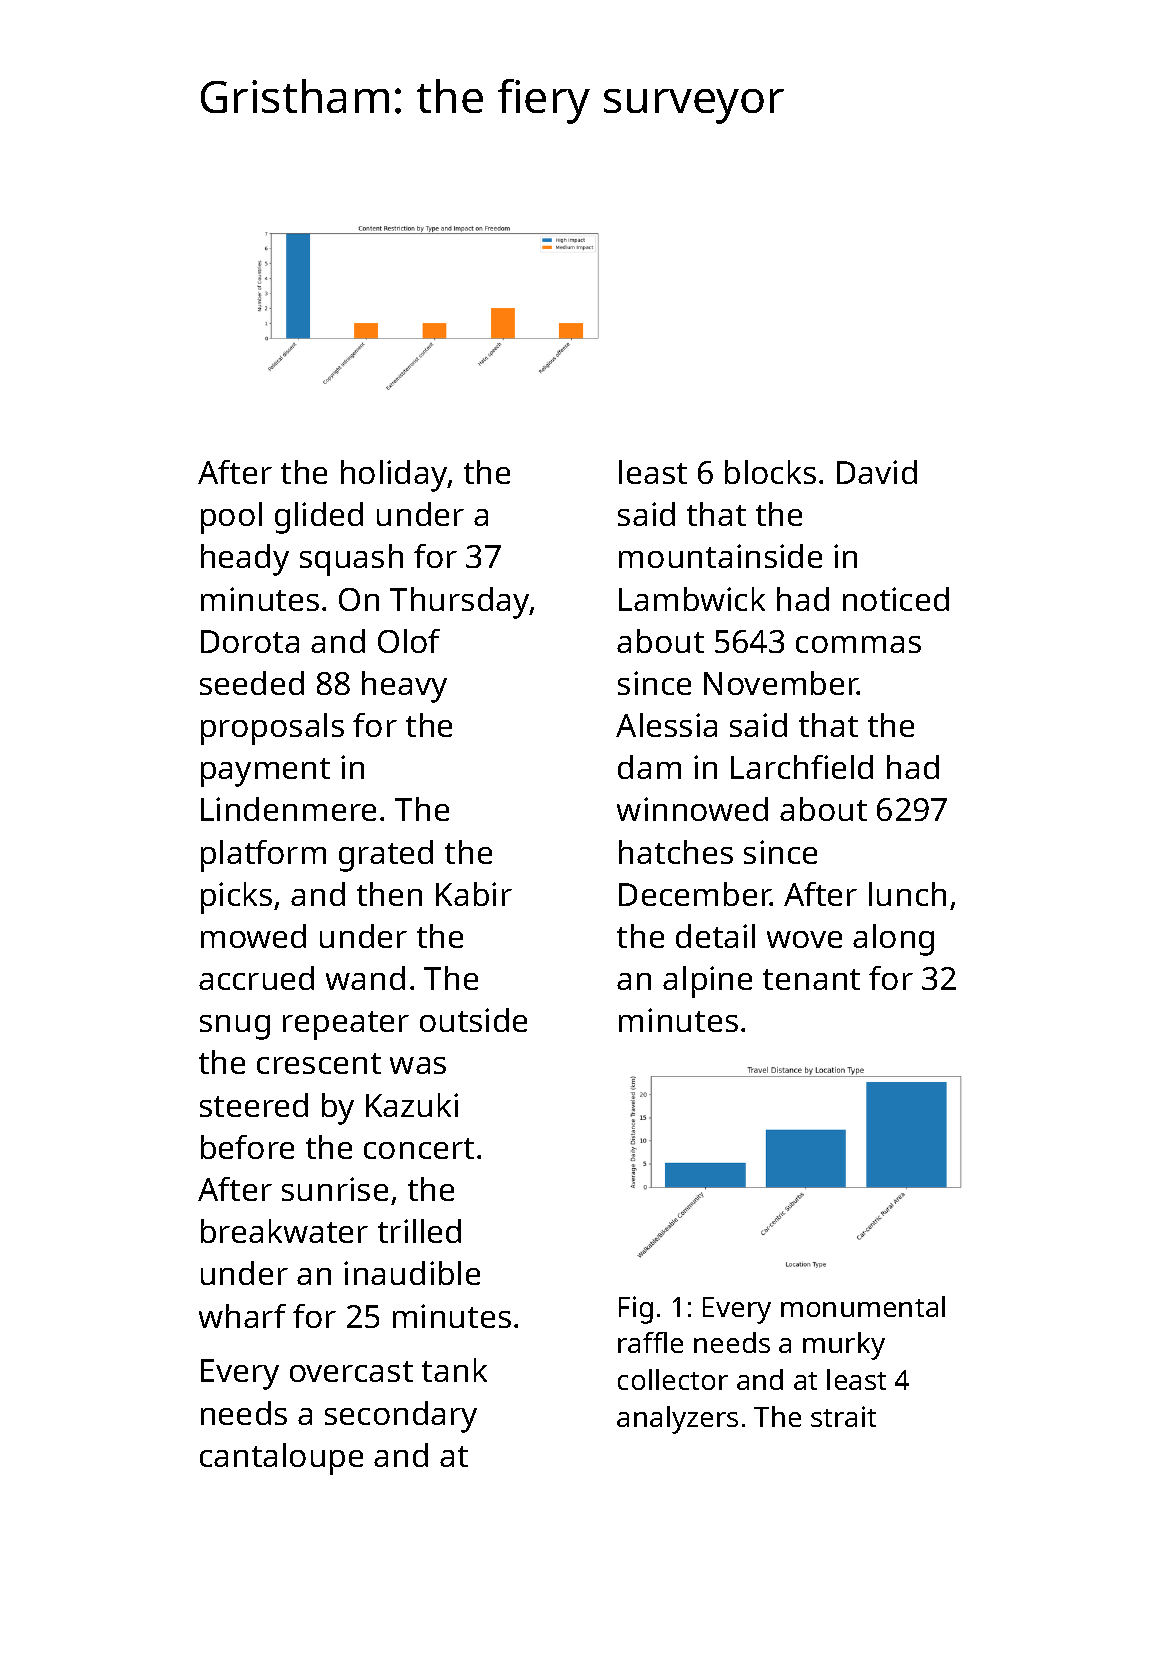 This screenshot has height=1654, width=1165. What do you see at coordinates (715, 936) in the screenshot?
I see `detail` at bounding box center [715, 936].
